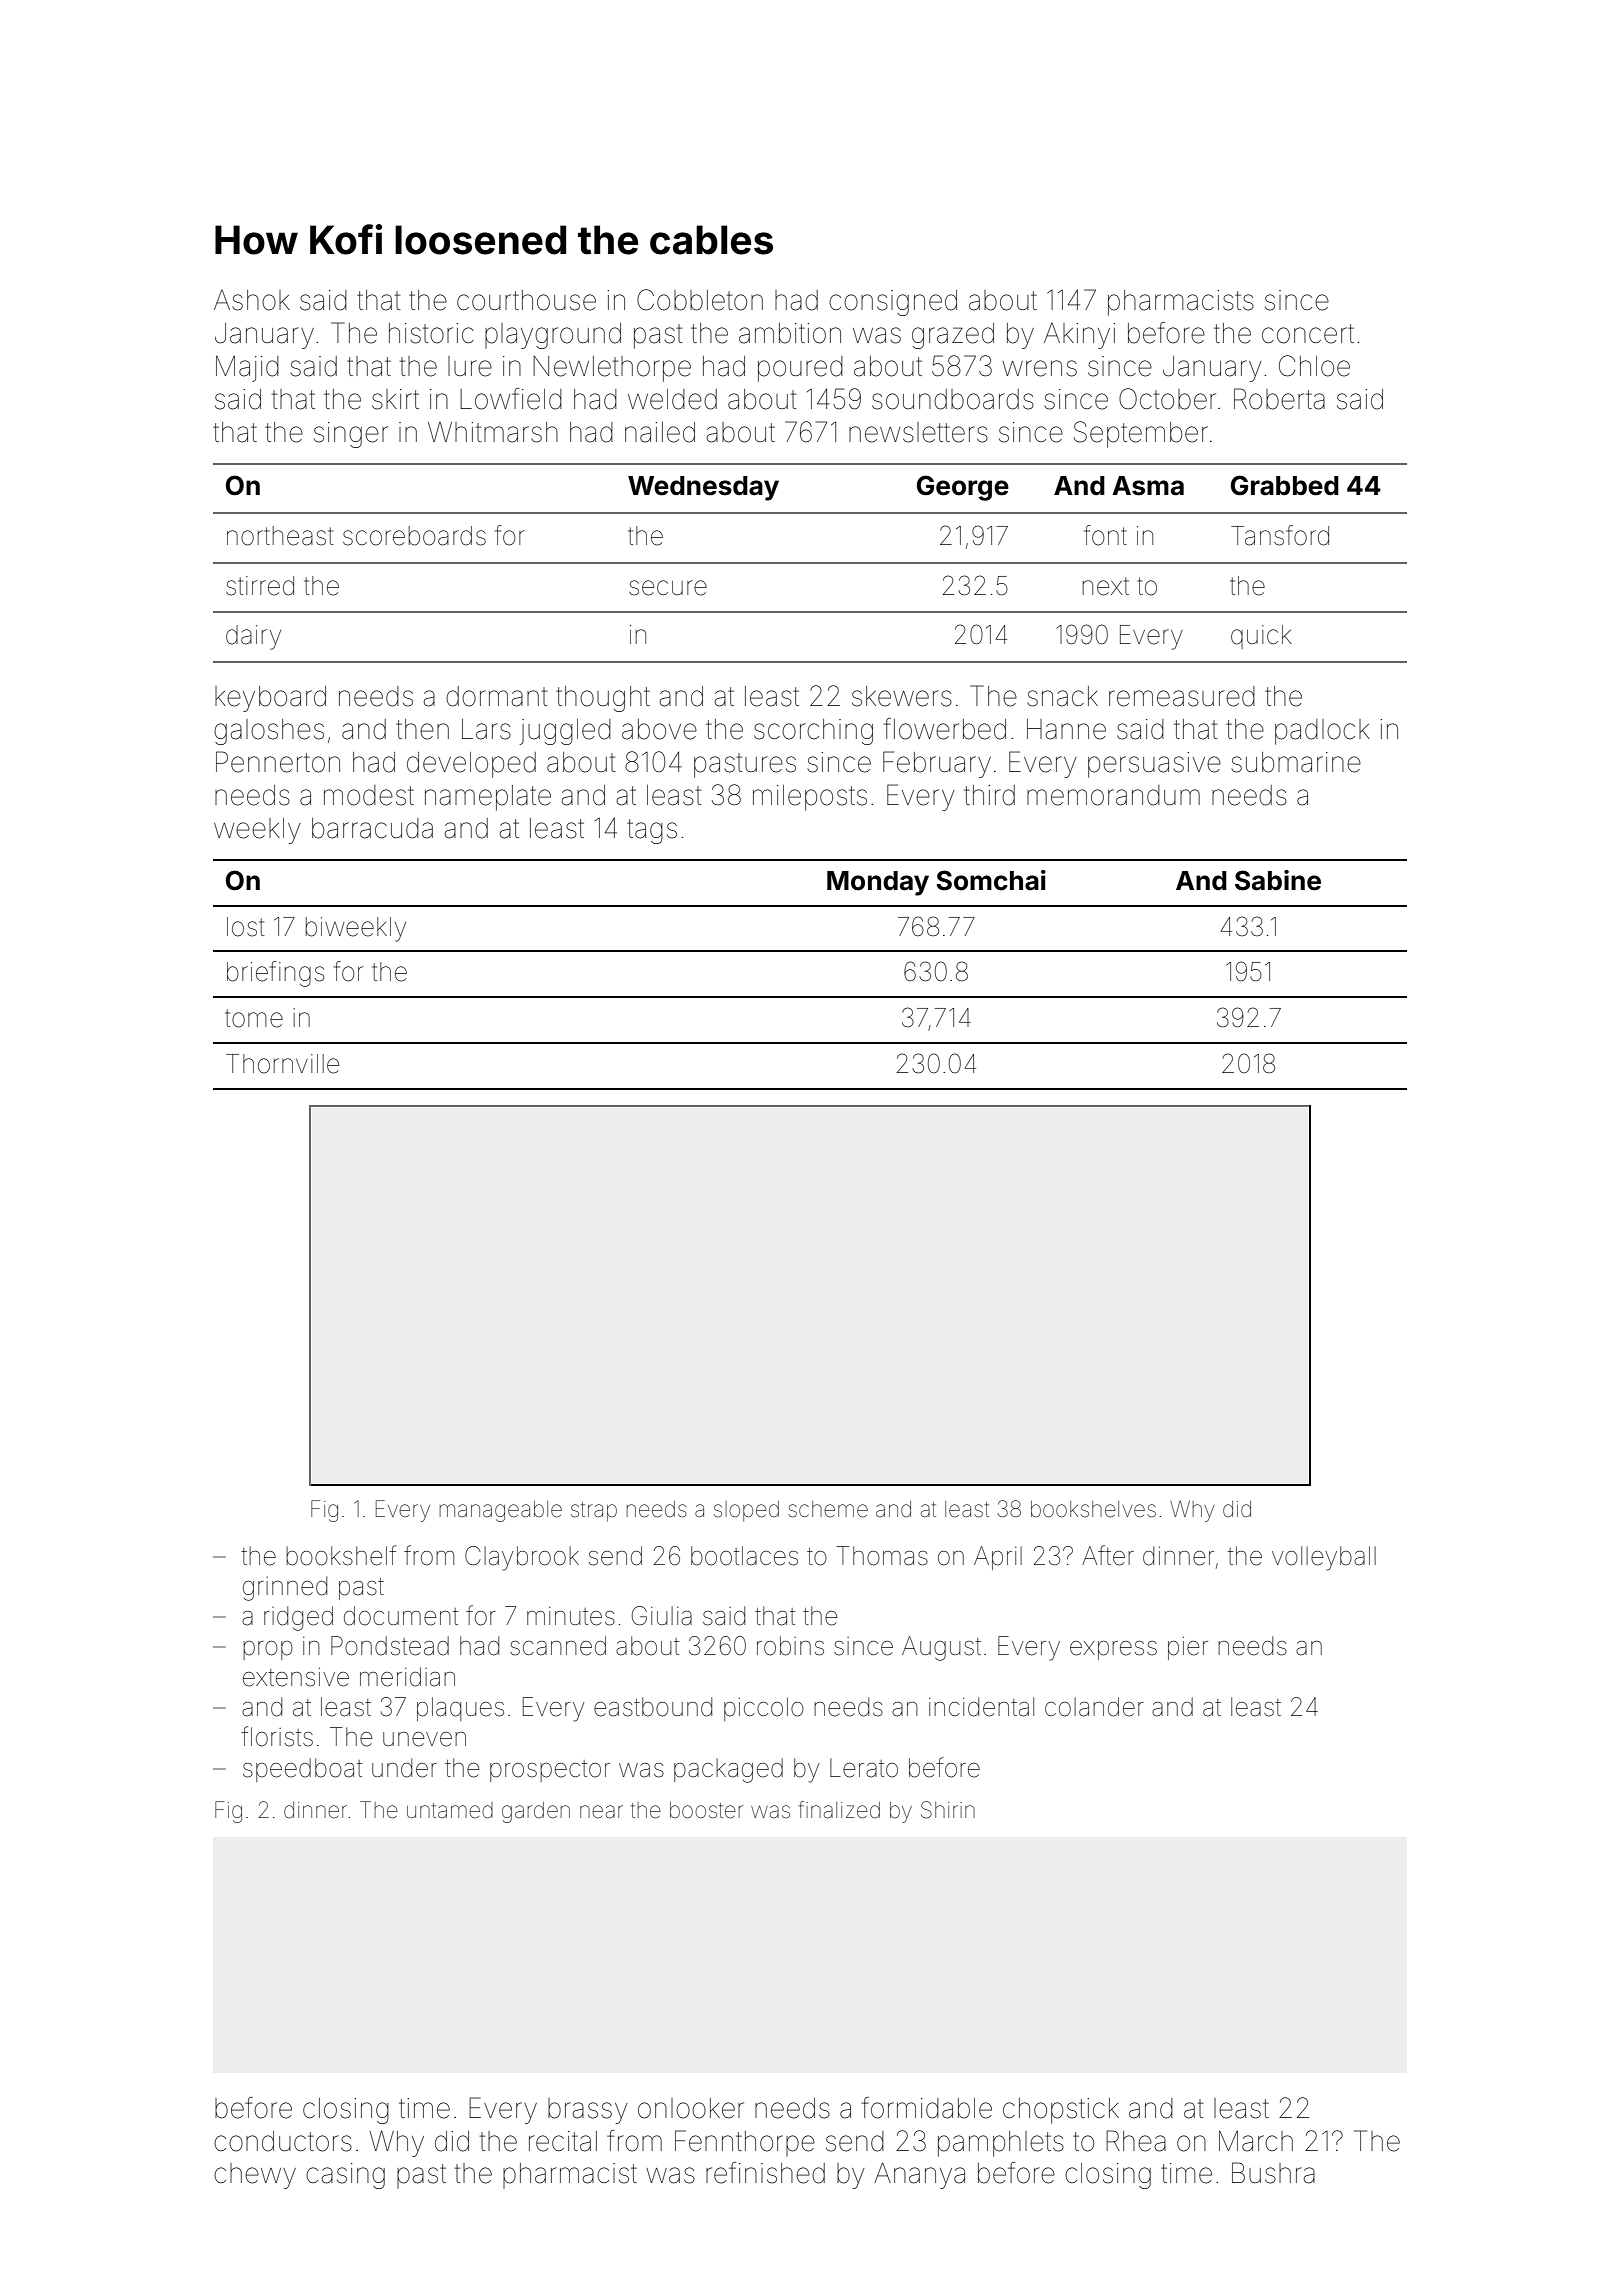  What do you see at coordinates (1113, 795) in the page?
I see `memorandum` at bounding box center [1113, 795].
